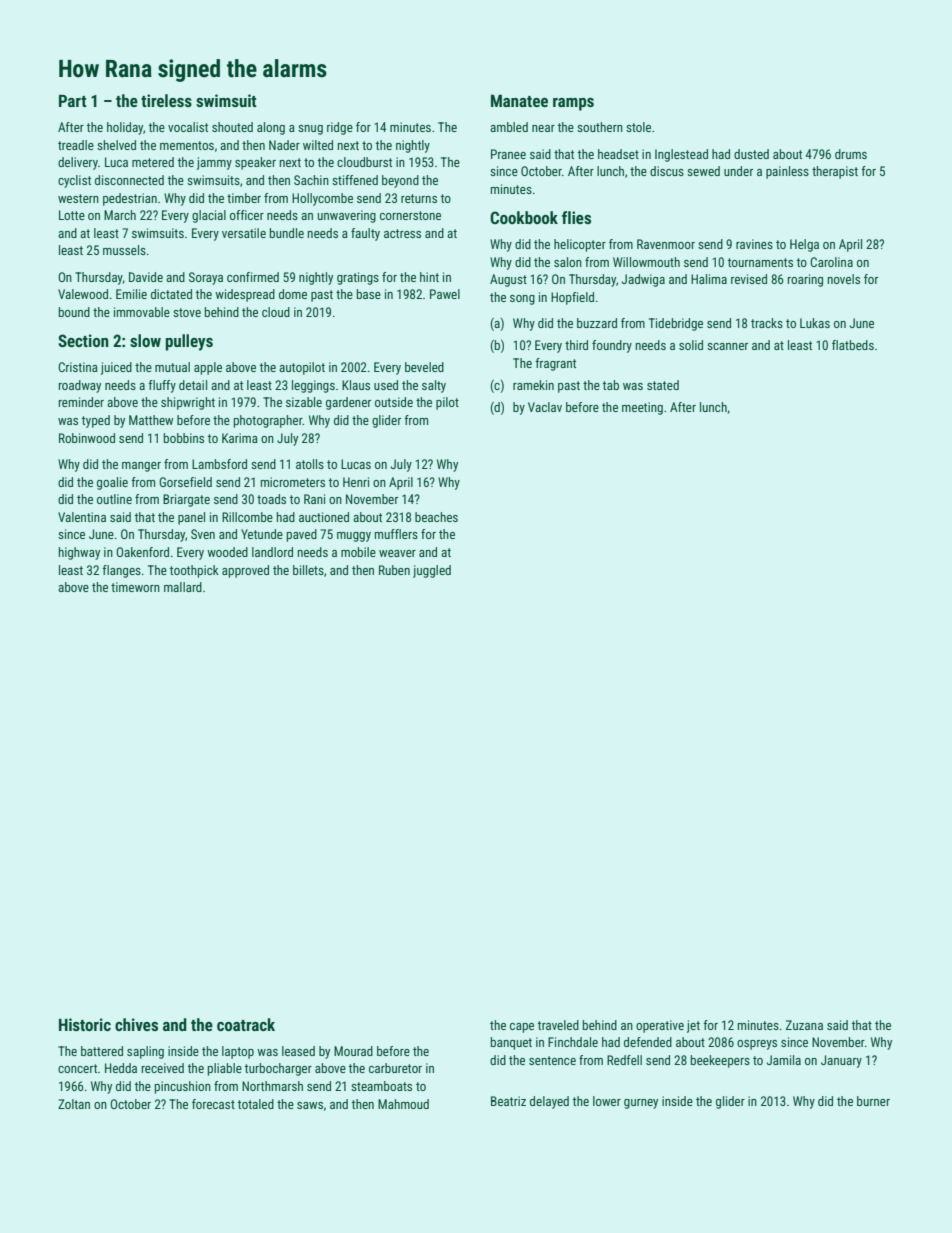 The width and height of the screenshot is (952, 1233). I want to click on weaver, so click(397, 553).
